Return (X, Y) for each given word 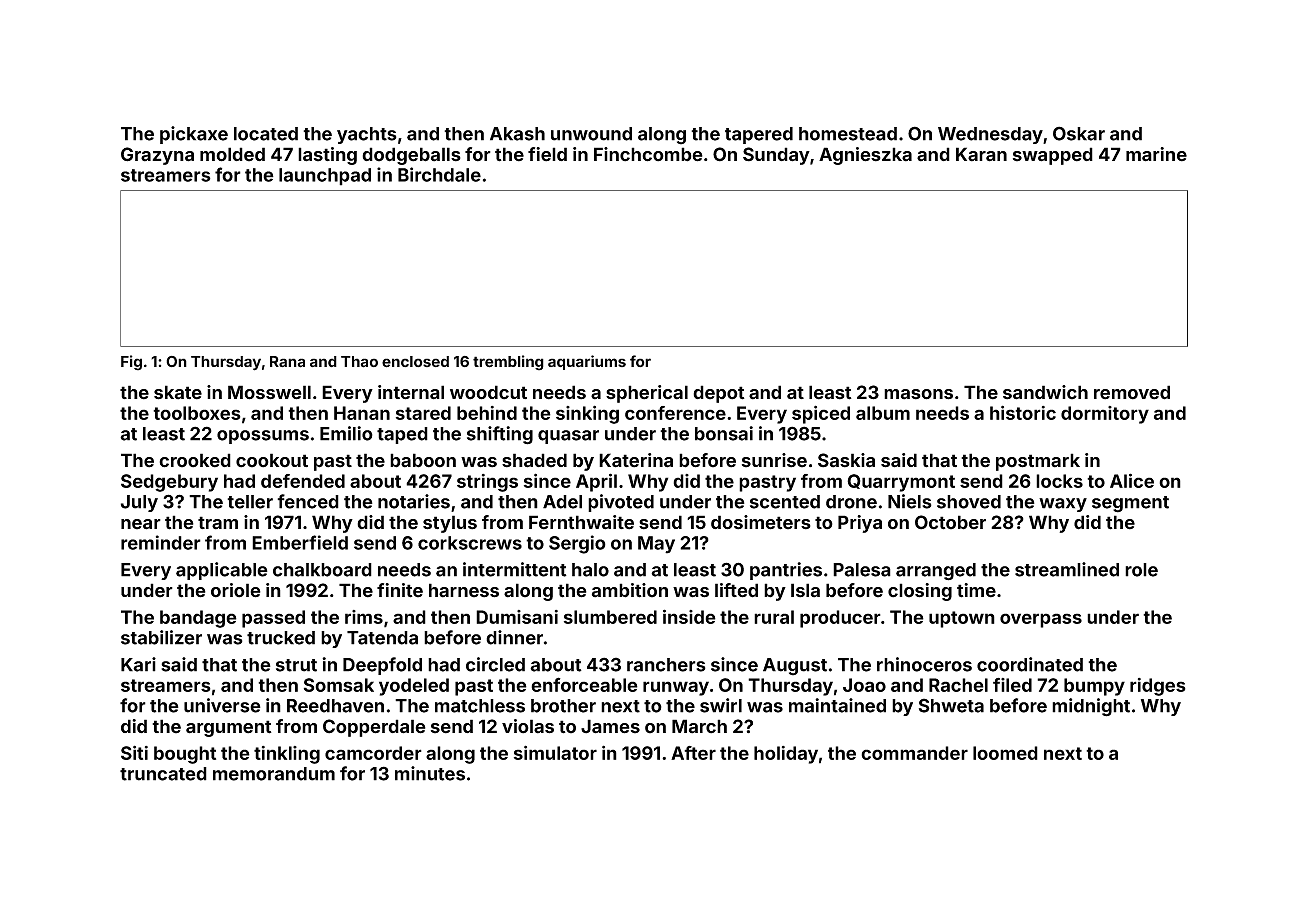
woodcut (488, 392)
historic (1023, 412)
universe (222, 705)
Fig (131, 363)
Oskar (1079, 133)
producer (840, 619)
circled (495, 664)
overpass (1041, 620)
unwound (591, 134)
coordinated (1030, 664)
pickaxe (194, 135)
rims (364, 617)
